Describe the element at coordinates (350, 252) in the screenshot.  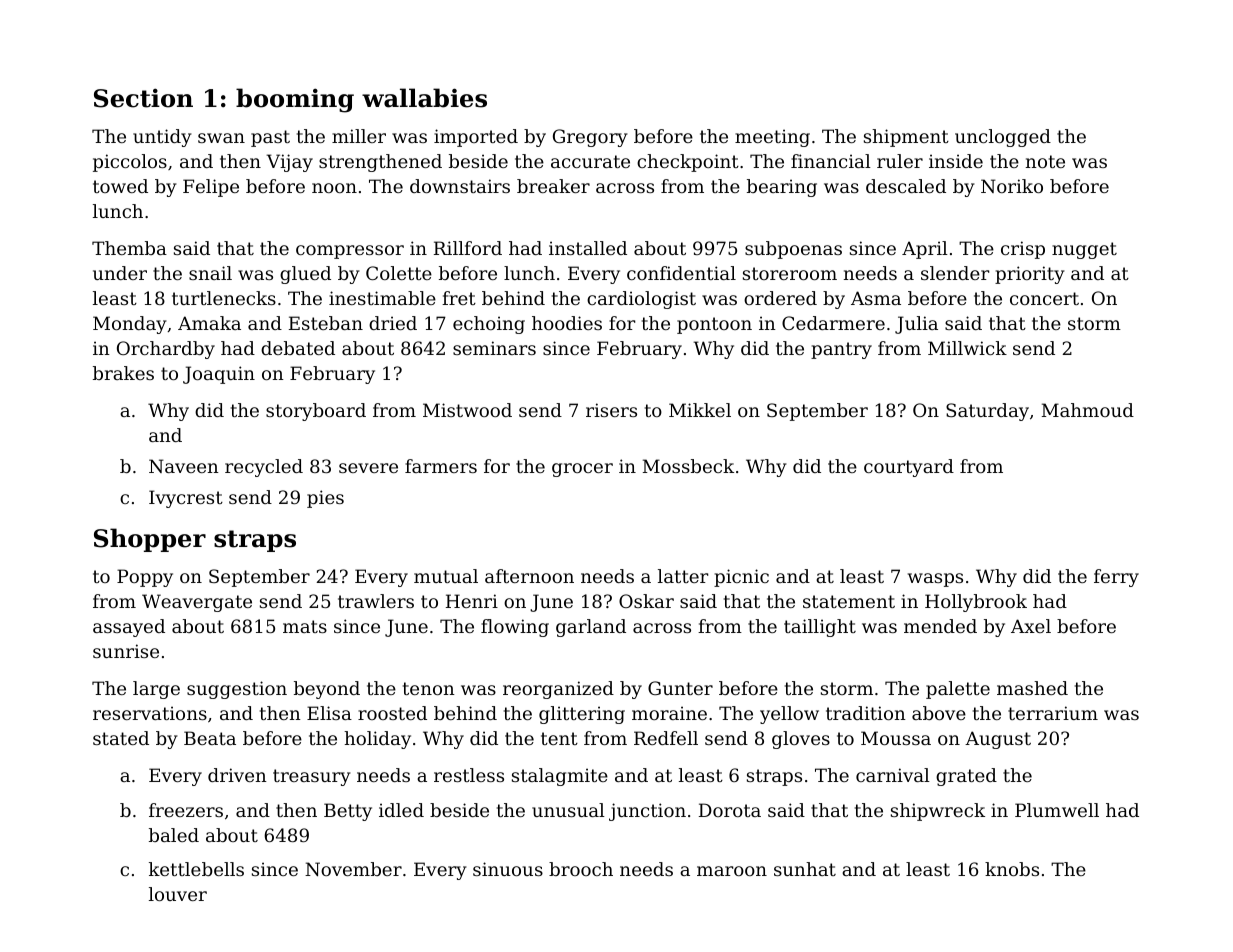
I see `compressor` at that location.
